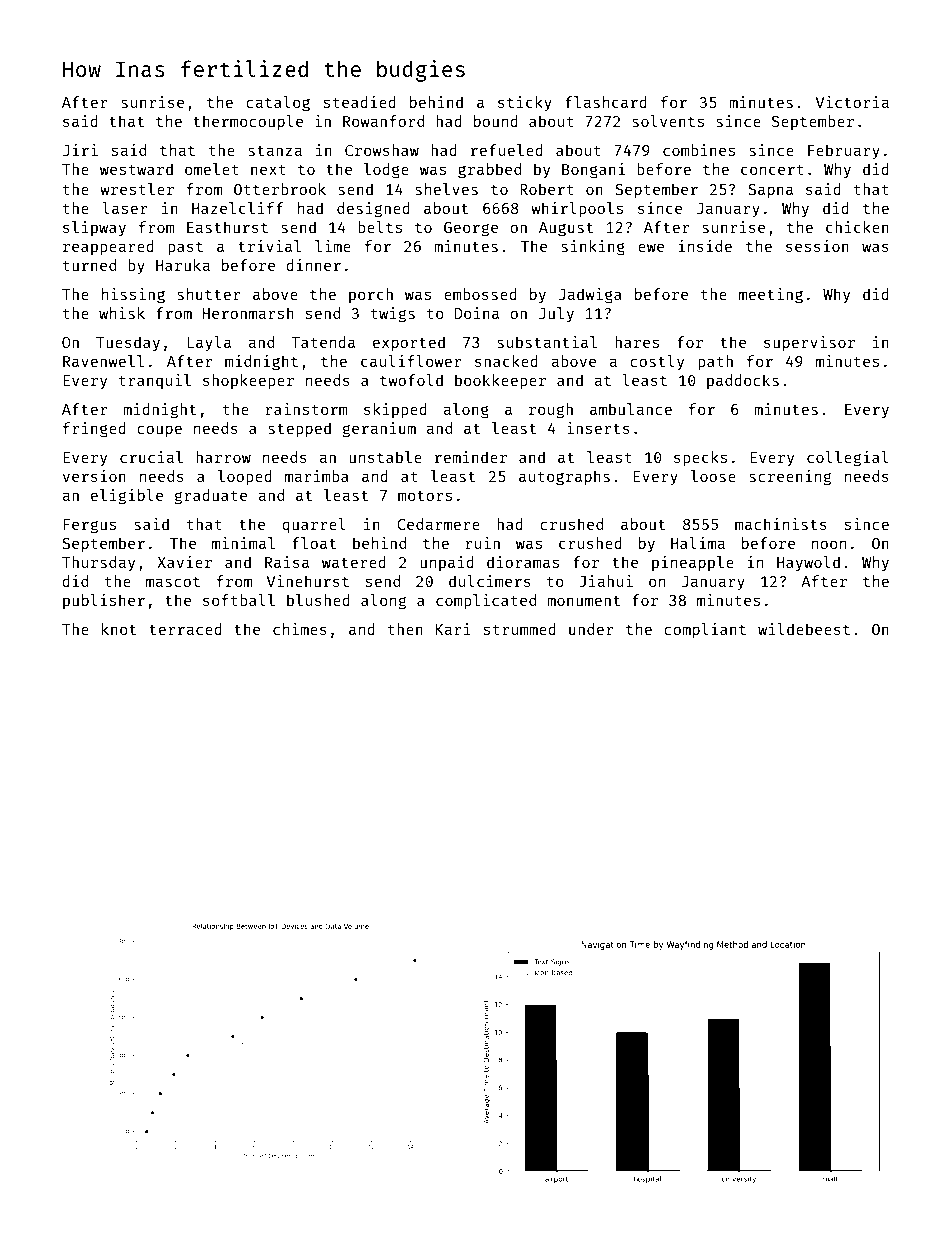  Describe the element at coordinates (119, 629) in the page. I see `knot` at that location.
